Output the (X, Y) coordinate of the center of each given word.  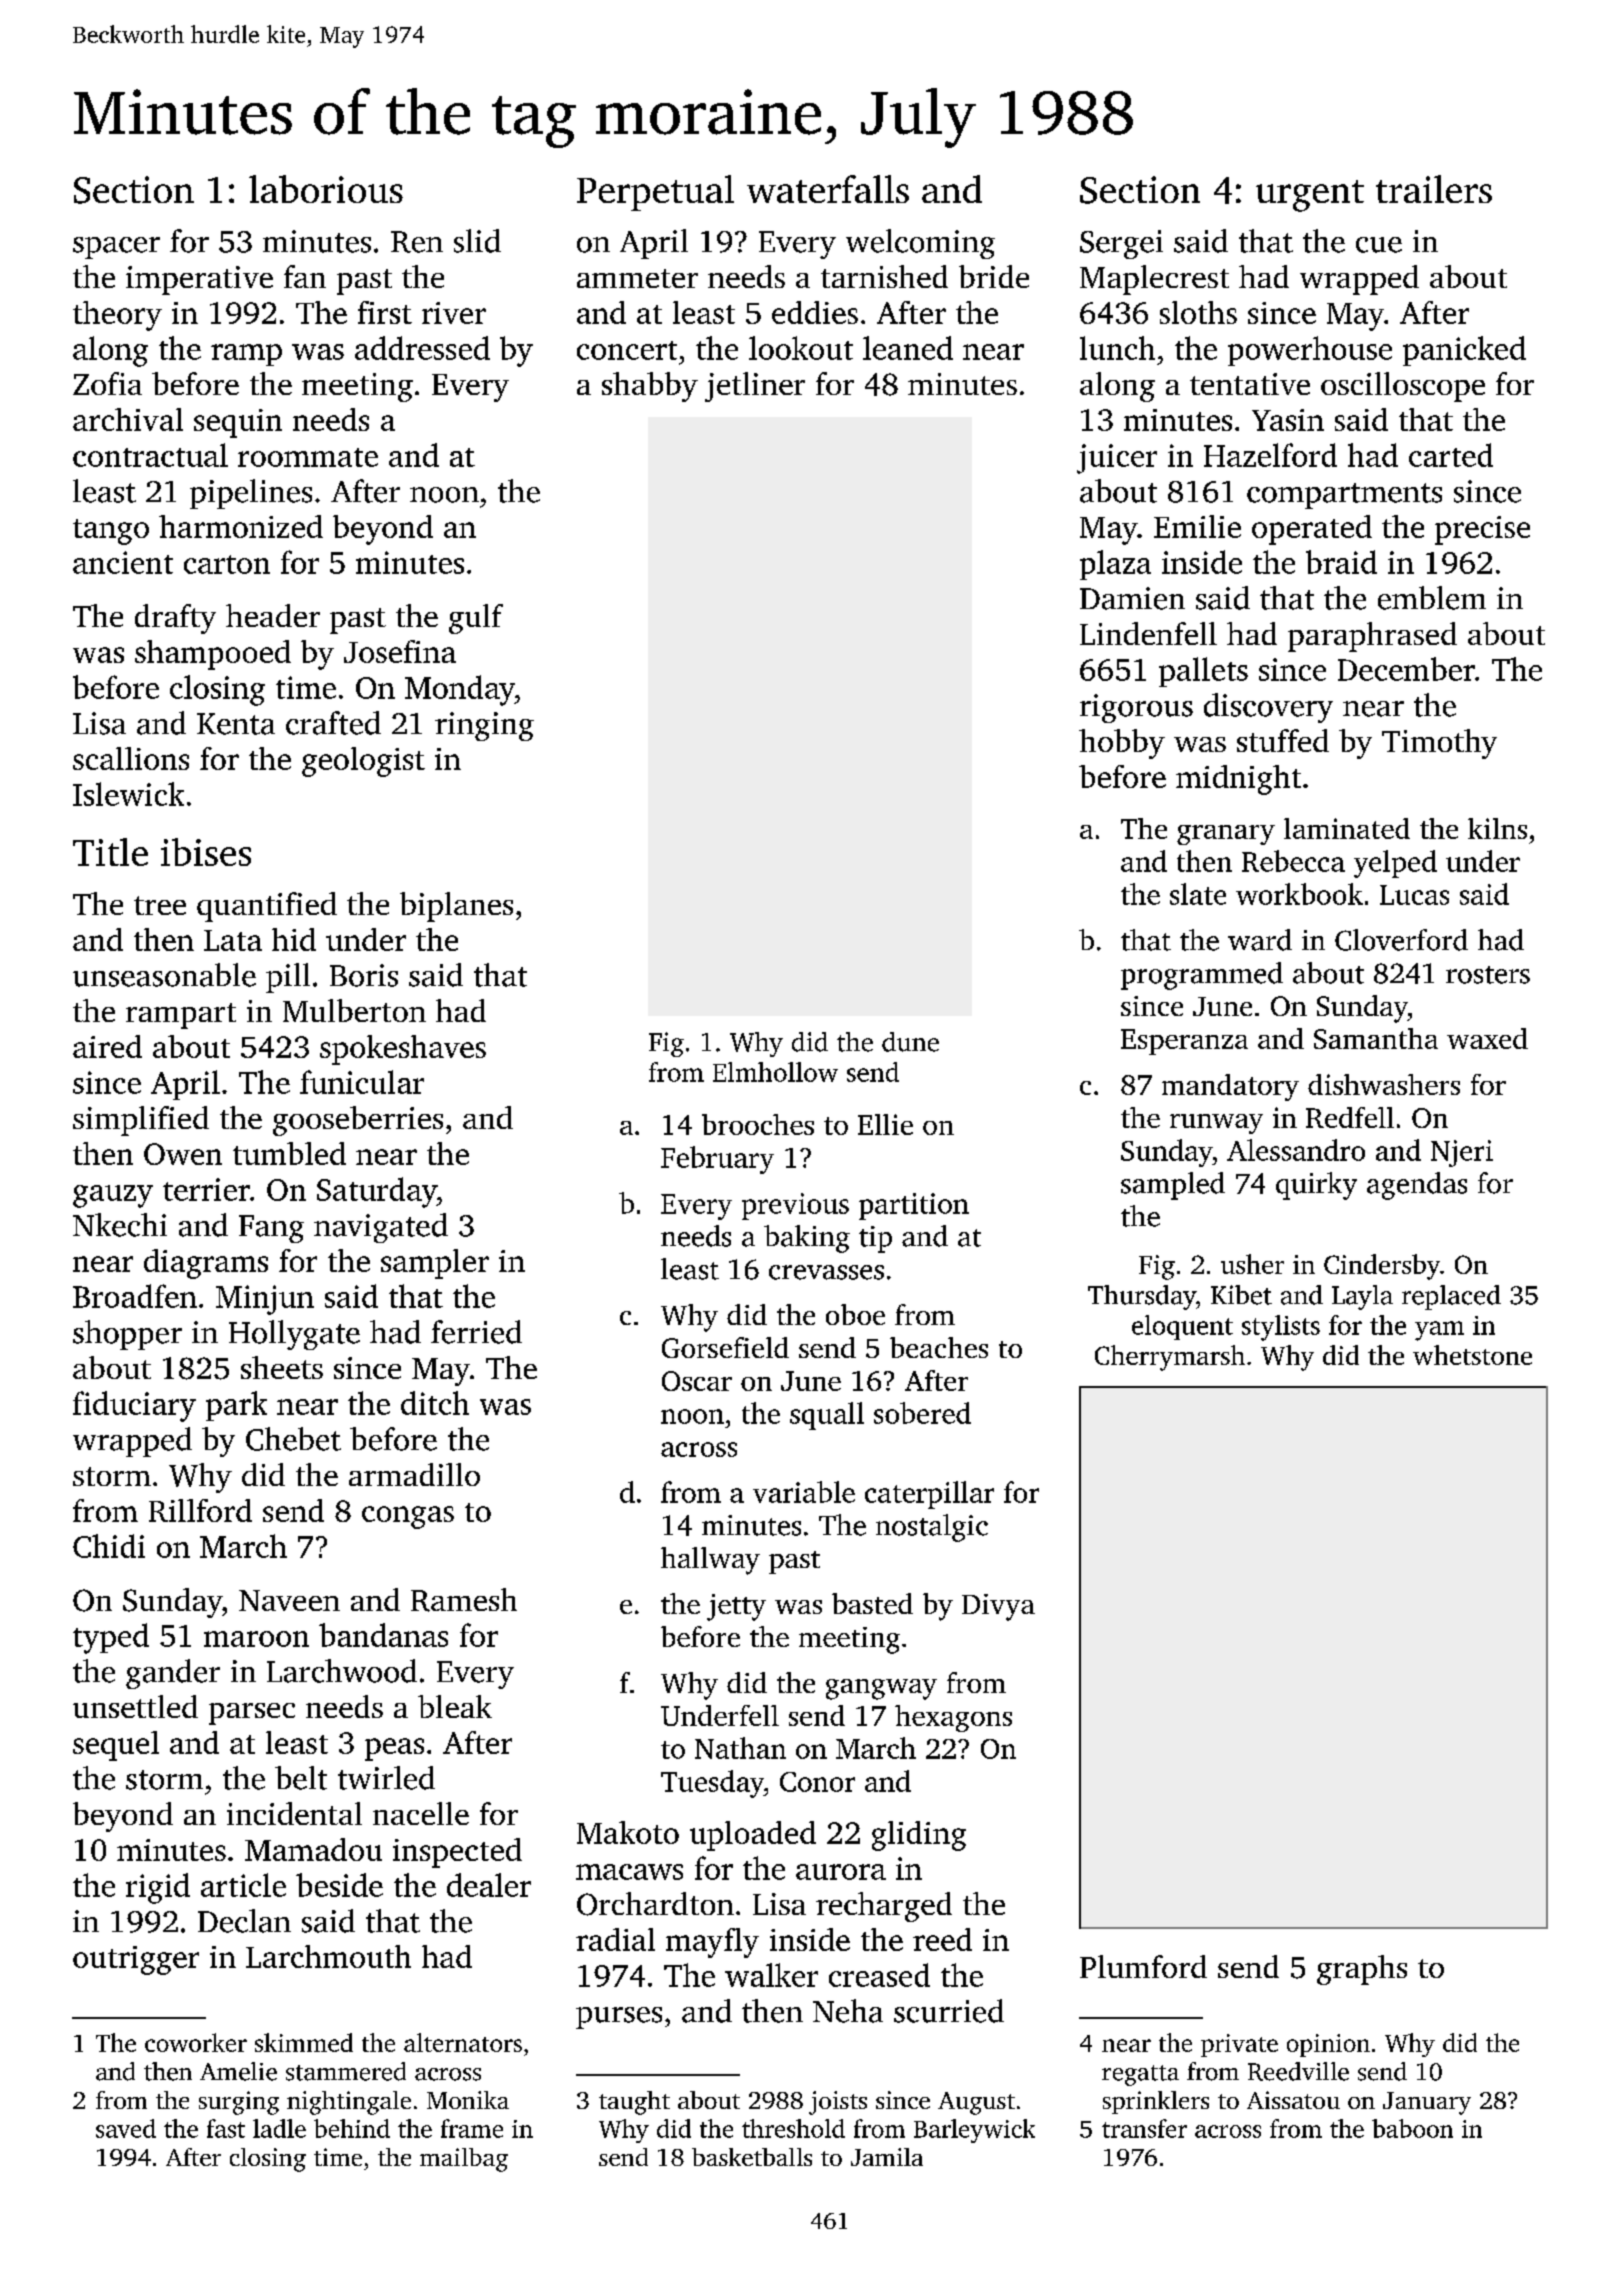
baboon (1412, 2128)
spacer (116, 248)
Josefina (400, 651)
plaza (1115, 565)
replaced (1451, 1297)
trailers (1434, 189)
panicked (1464, 351)
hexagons (953, 1718)
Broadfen (135, 1296)
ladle (279, 2128)
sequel (116, 1746)
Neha (848, 2011)
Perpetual (655, 193)
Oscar (697, 1381)
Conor (817, 1782)
